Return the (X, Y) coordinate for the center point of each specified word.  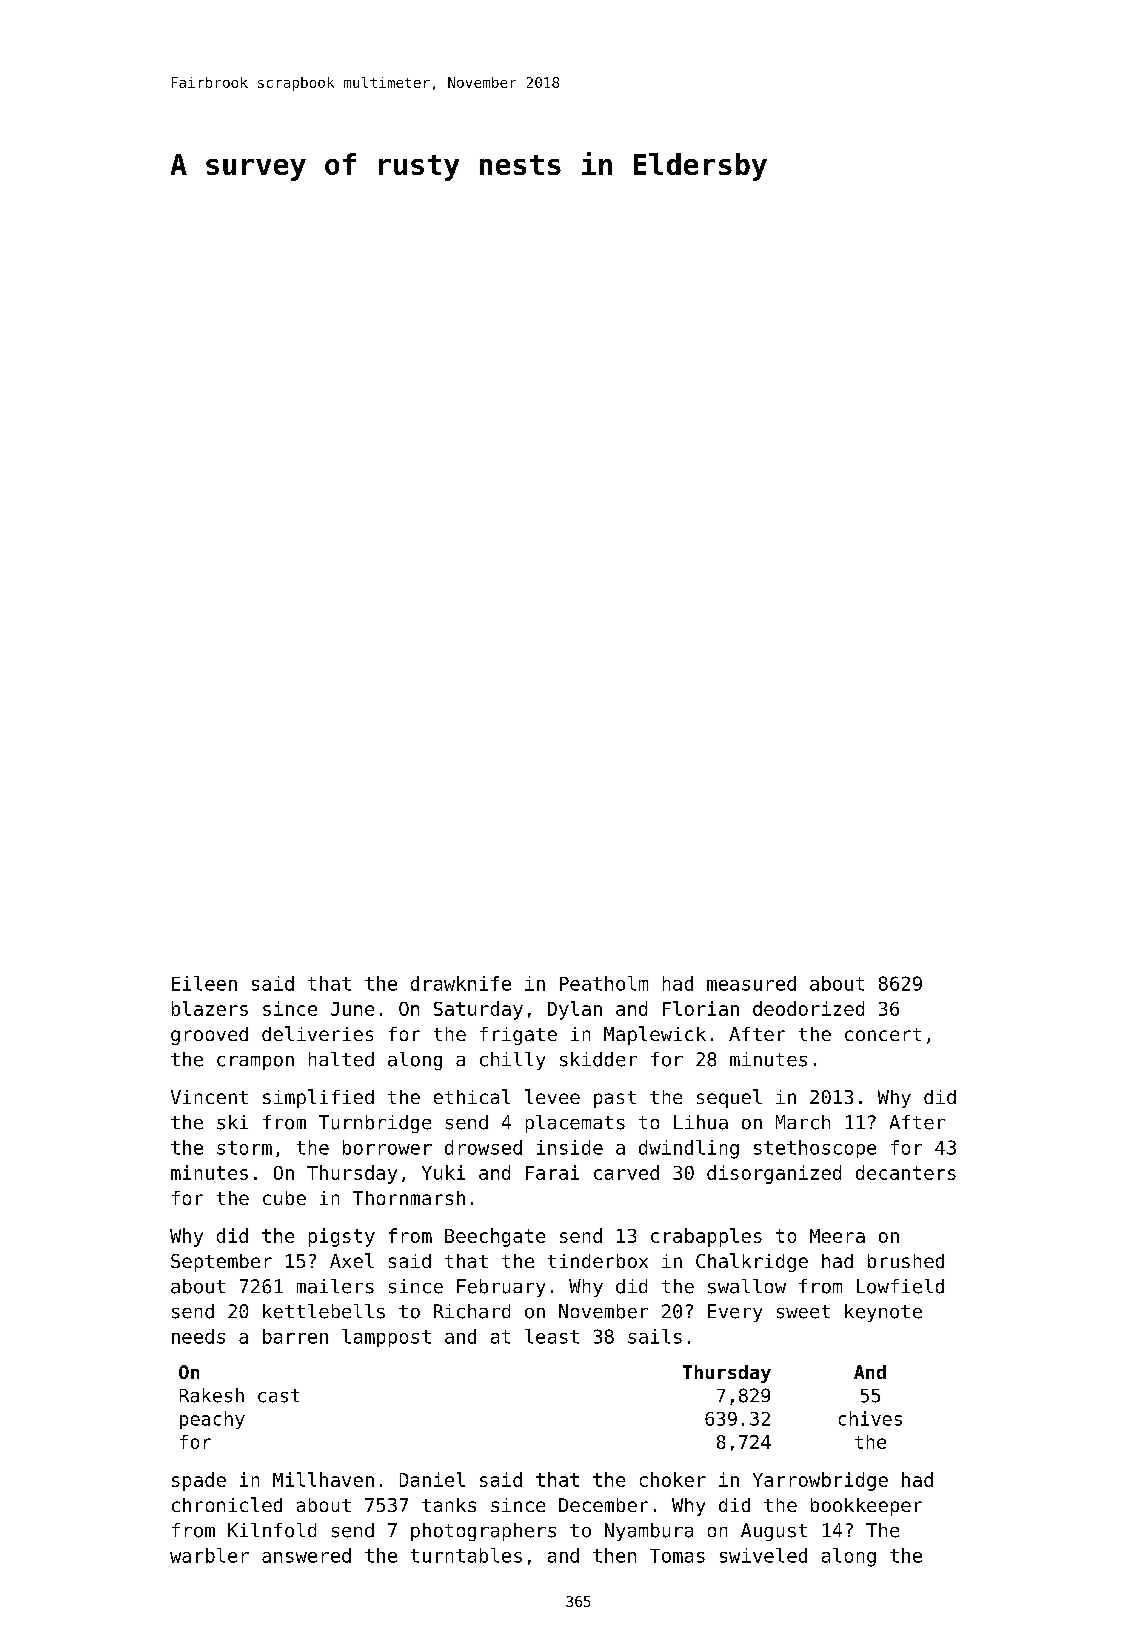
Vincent (209, 1097)
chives (870, 1418)
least (552, 1336)
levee (552, 1096)
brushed (906, 1261)
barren (295, 1336)
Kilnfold (272, 1530)
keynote (883, 1313)
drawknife (461, 983)
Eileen (204, 983)
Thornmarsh (409, 1198)
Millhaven (323, 1479)
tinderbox (598, 1261)
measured (751, 983)
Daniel (432, 1479)
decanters (906, 1172)
